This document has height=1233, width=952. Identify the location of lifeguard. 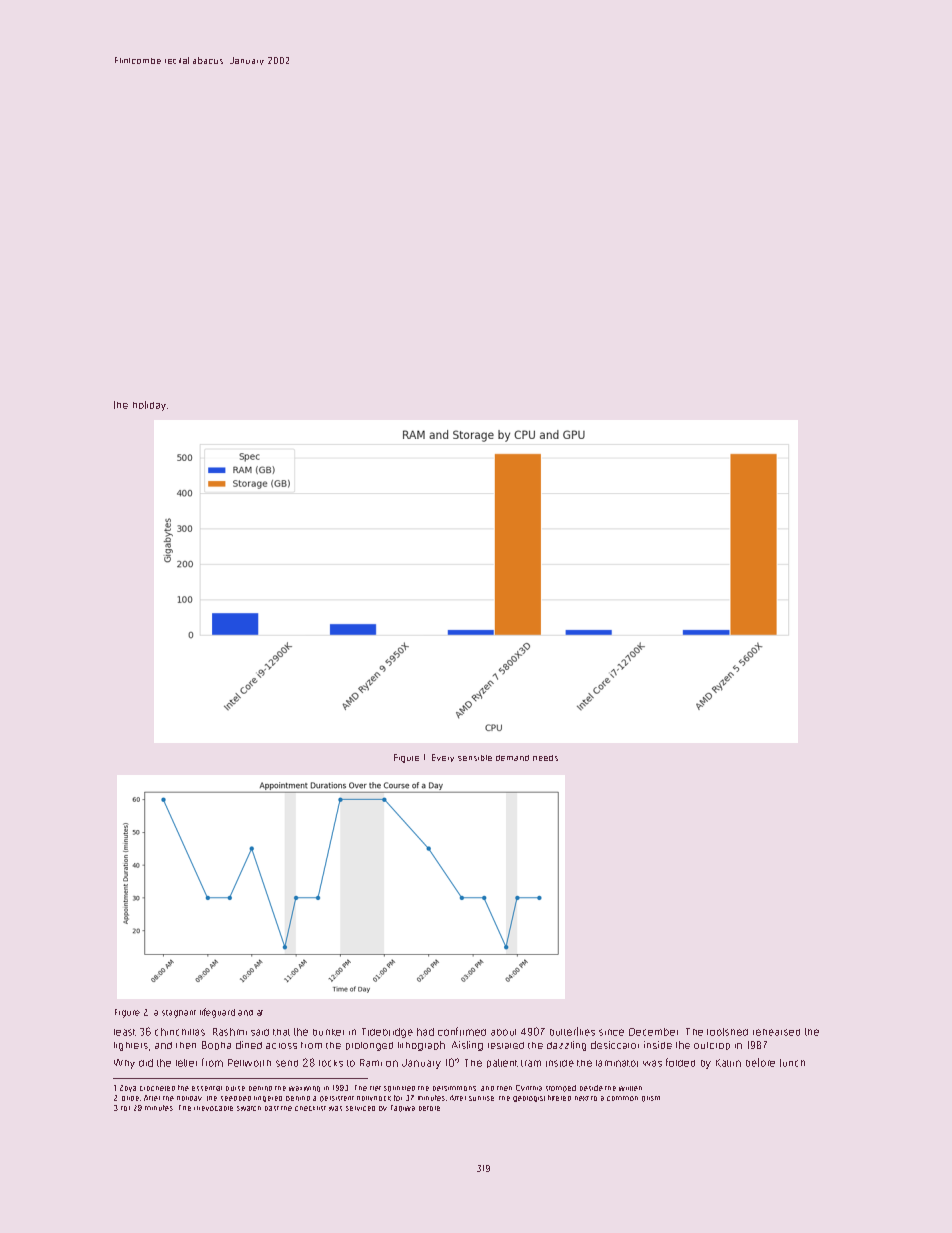
(217, 1013).
